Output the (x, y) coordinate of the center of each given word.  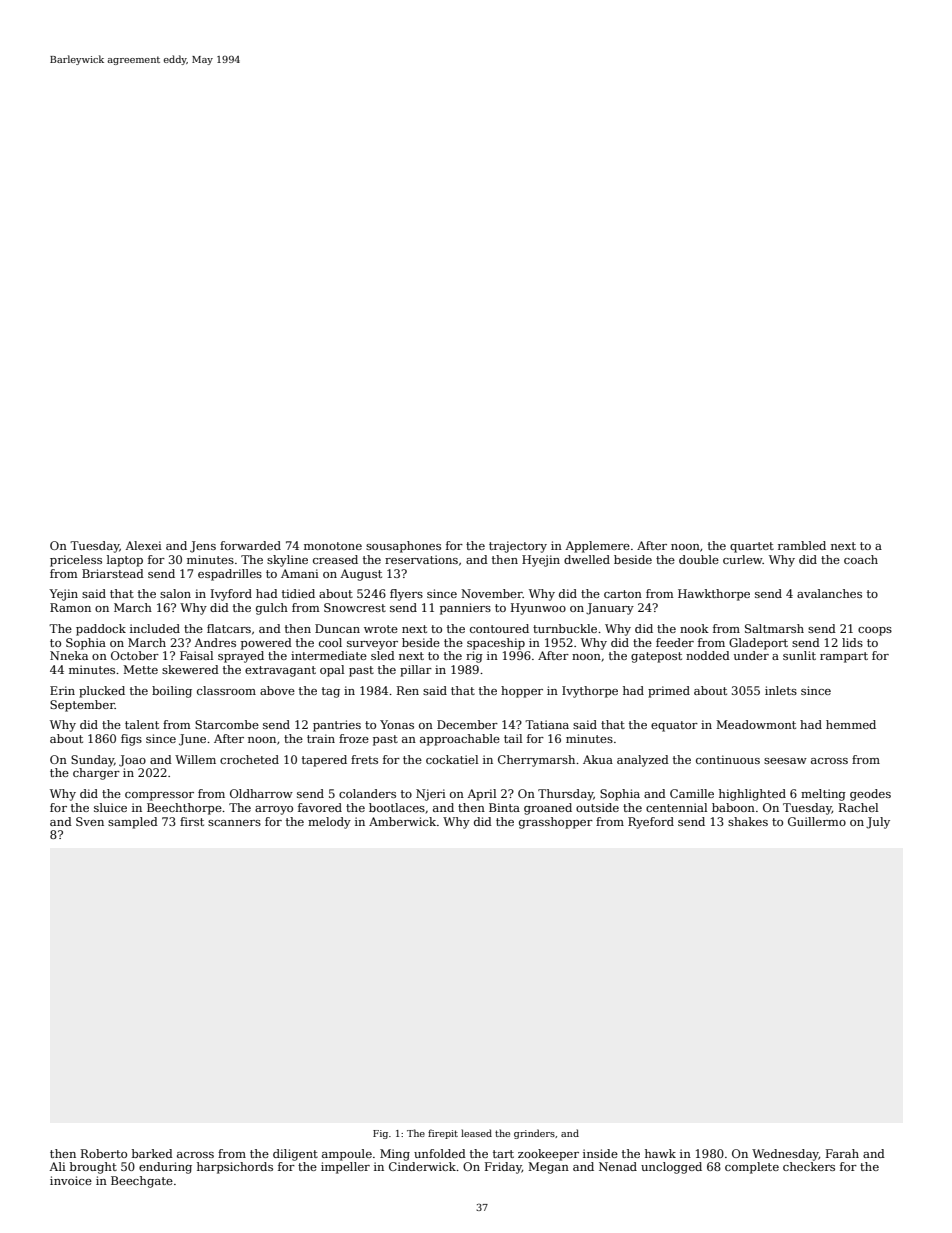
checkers (809, 1166)
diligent (295, 1155)
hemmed (851, 724)
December (467, 724)
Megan (548, 1168)
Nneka (69, 655)
